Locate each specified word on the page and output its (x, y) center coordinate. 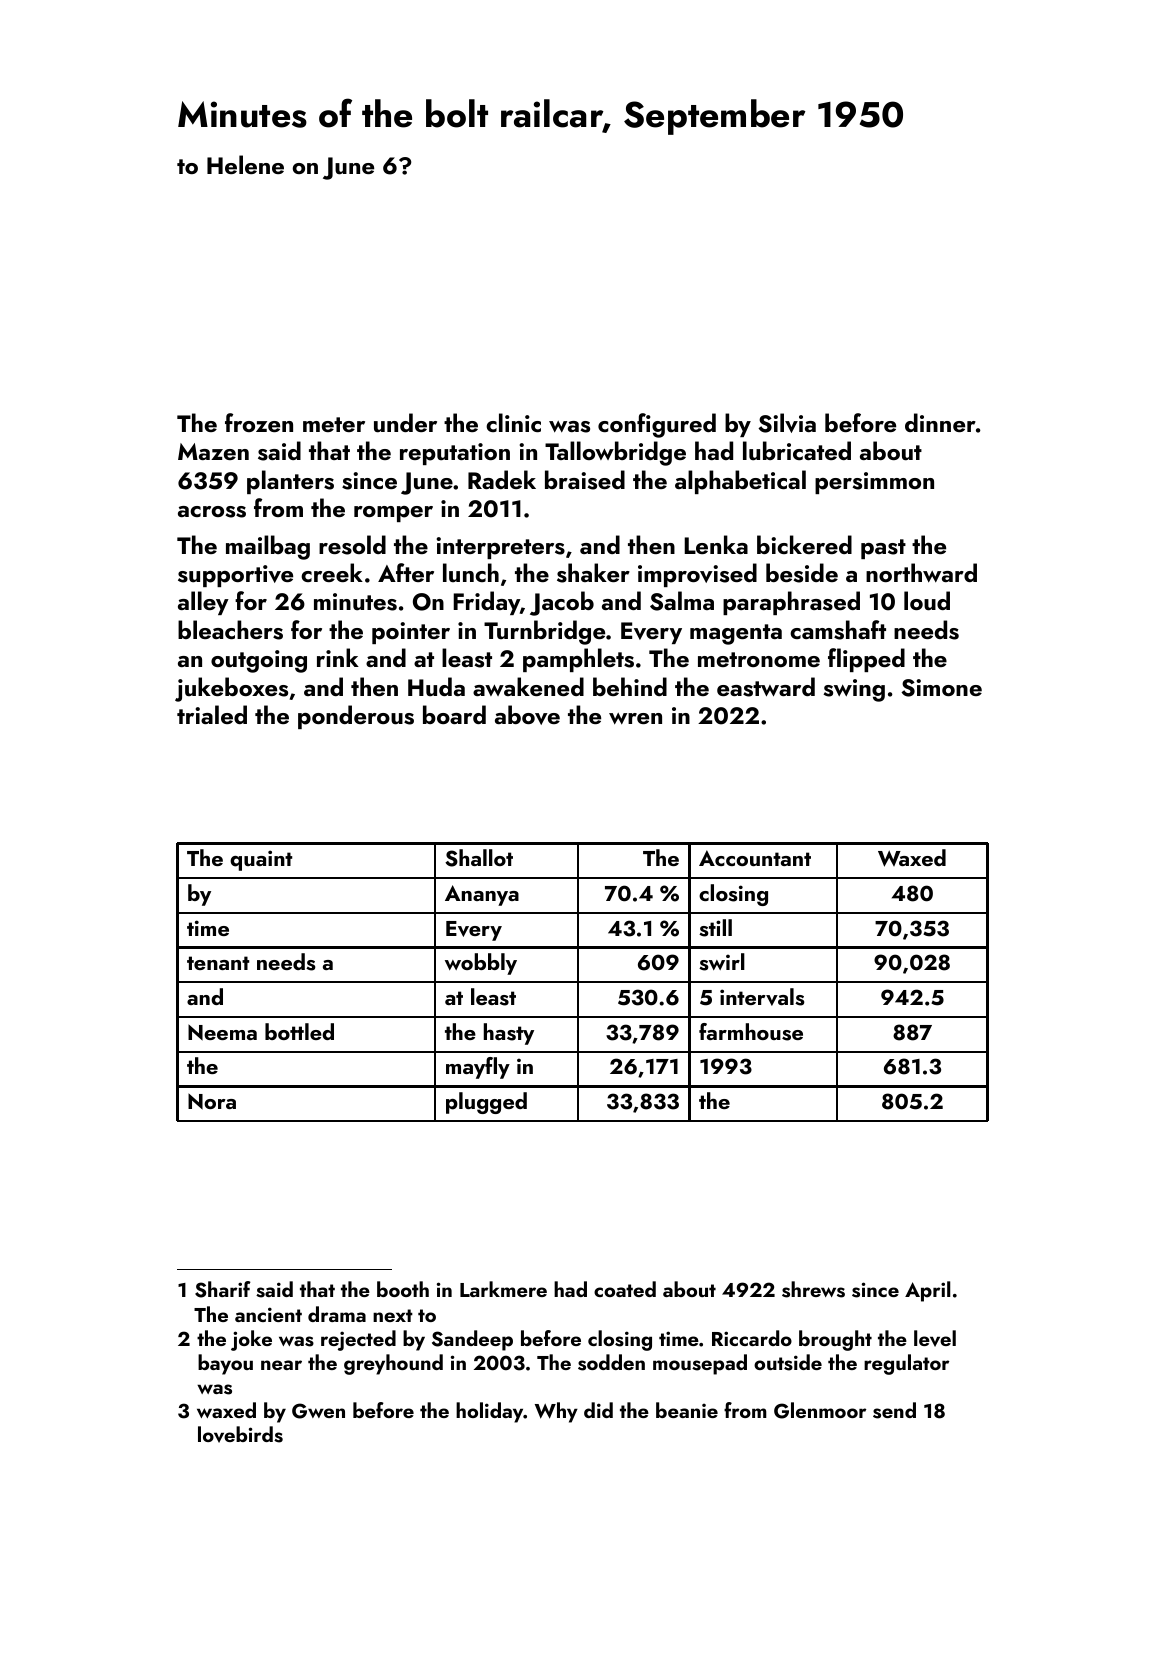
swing (854, 690)
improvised (697, 575)
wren (635, 718)
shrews (813, 1289)
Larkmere (503, 1289)
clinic (513, 422)
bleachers (230, 630)
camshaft (838, 630)
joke (251, 1340)
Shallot (479, 858)
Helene (245, 164)
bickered (804, 544)
